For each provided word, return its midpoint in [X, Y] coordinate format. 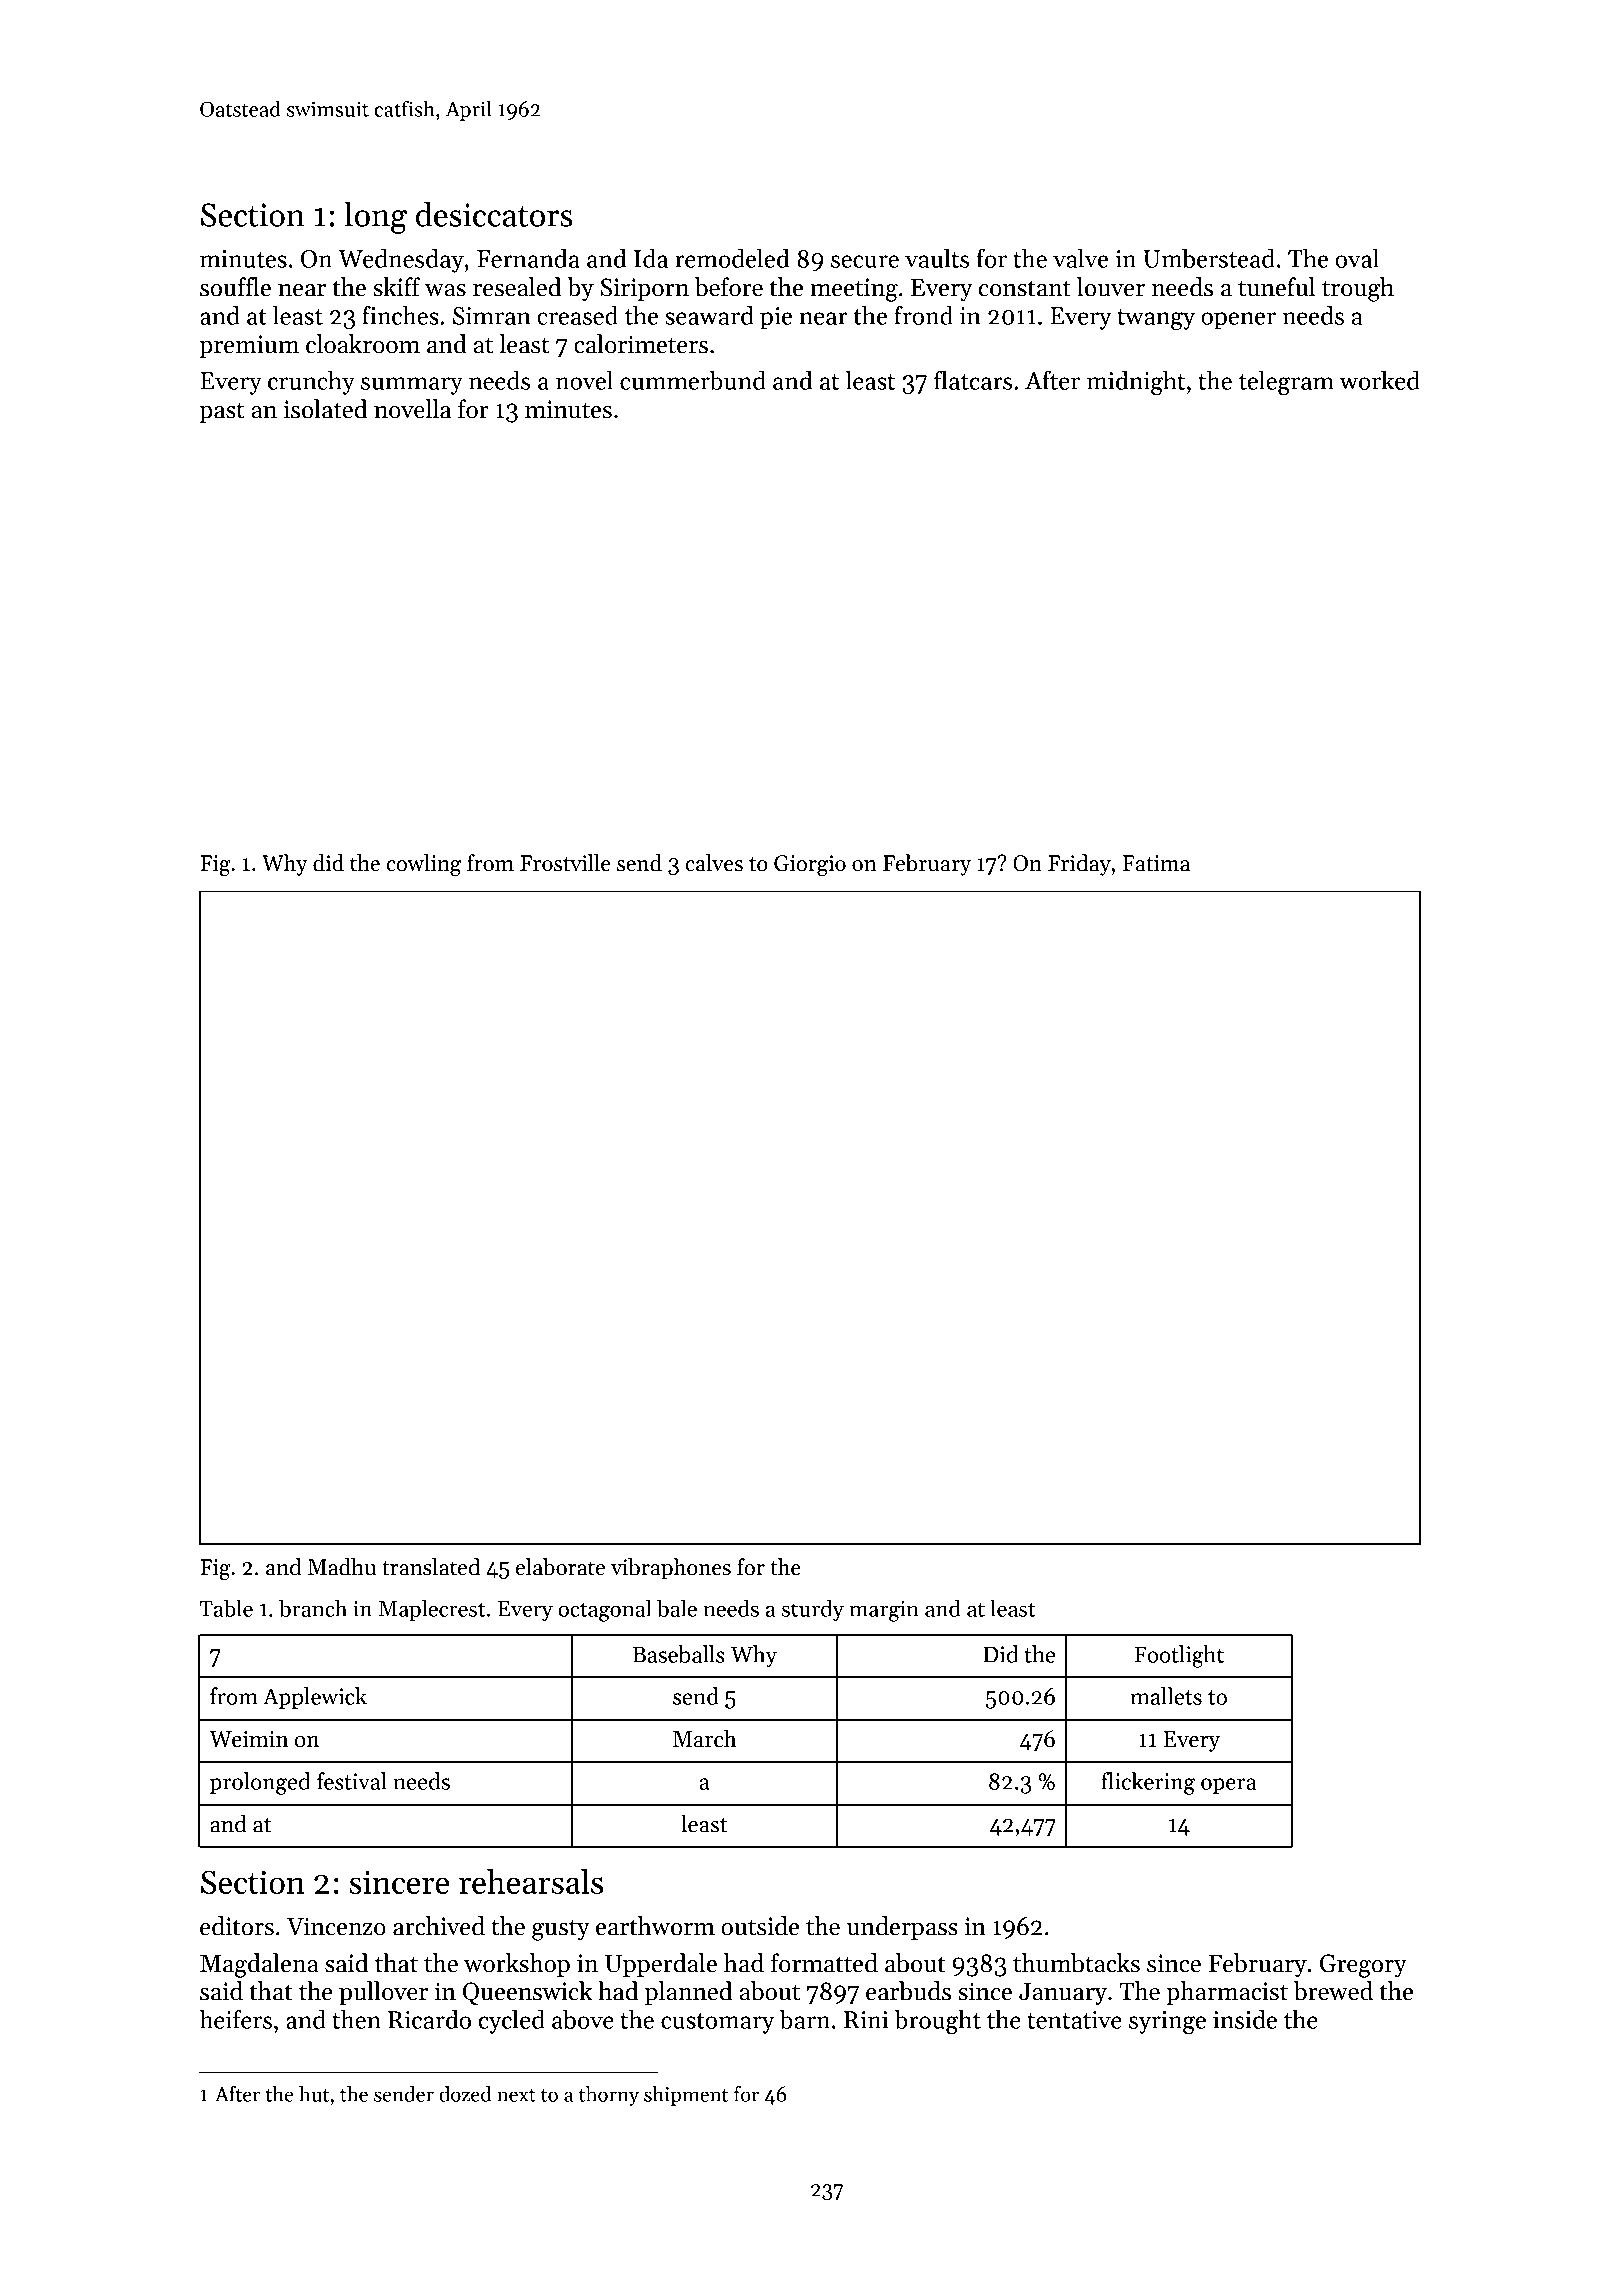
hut [314, 2094]
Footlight [1179, 1656]
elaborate [560, 1567]
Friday [1079, 865]
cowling [423, 865]
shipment [686, 2096]
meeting [854, 290]
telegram [1286, 382]
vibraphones [671, 1569]
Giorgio [810, 865]
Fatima [1156, 863]
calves [714, 863]
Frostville [565, 863]
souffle [235, 287]
